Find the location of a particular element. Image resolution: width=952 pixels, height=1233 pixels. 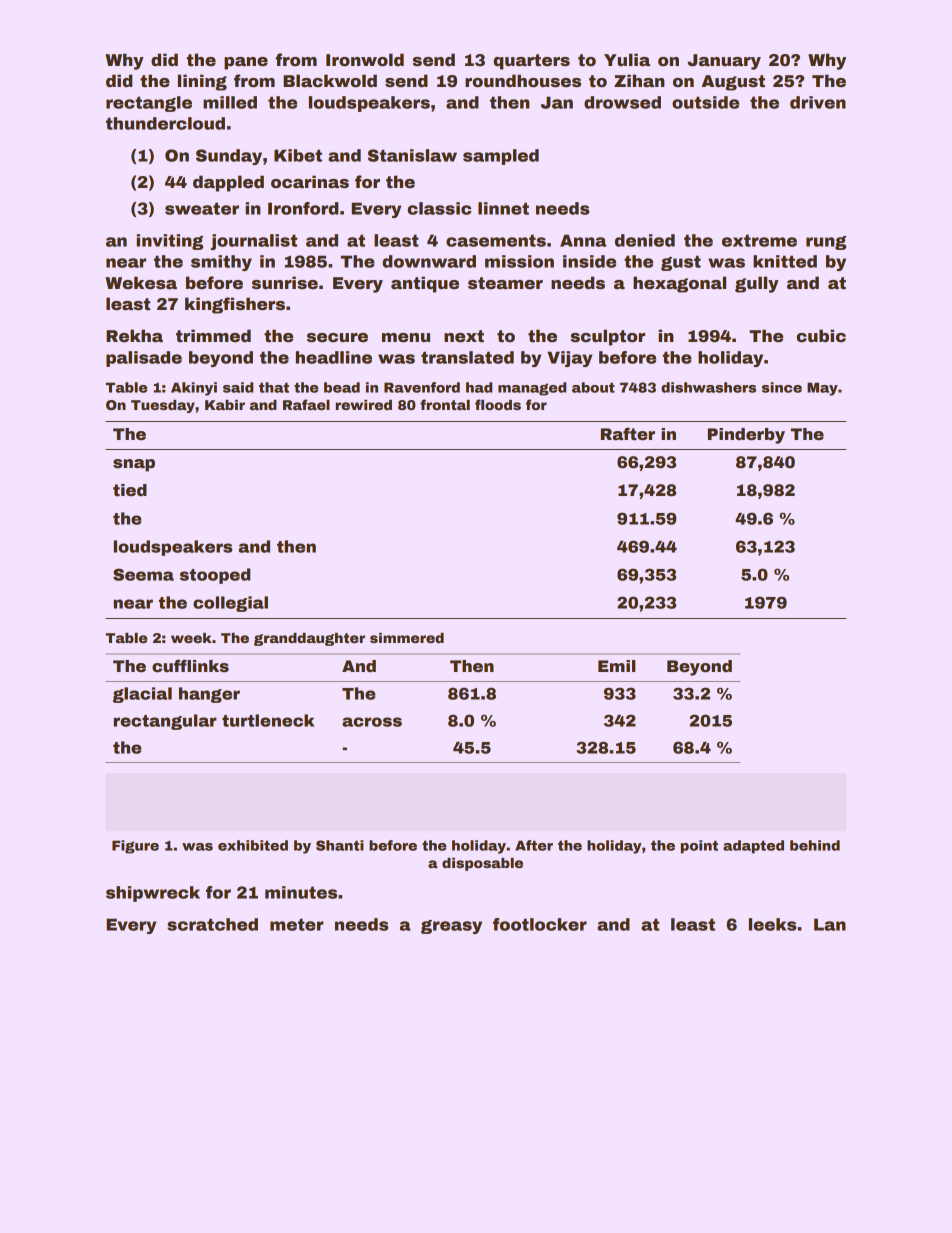

footlocker is located at coordinates (540, 924).
